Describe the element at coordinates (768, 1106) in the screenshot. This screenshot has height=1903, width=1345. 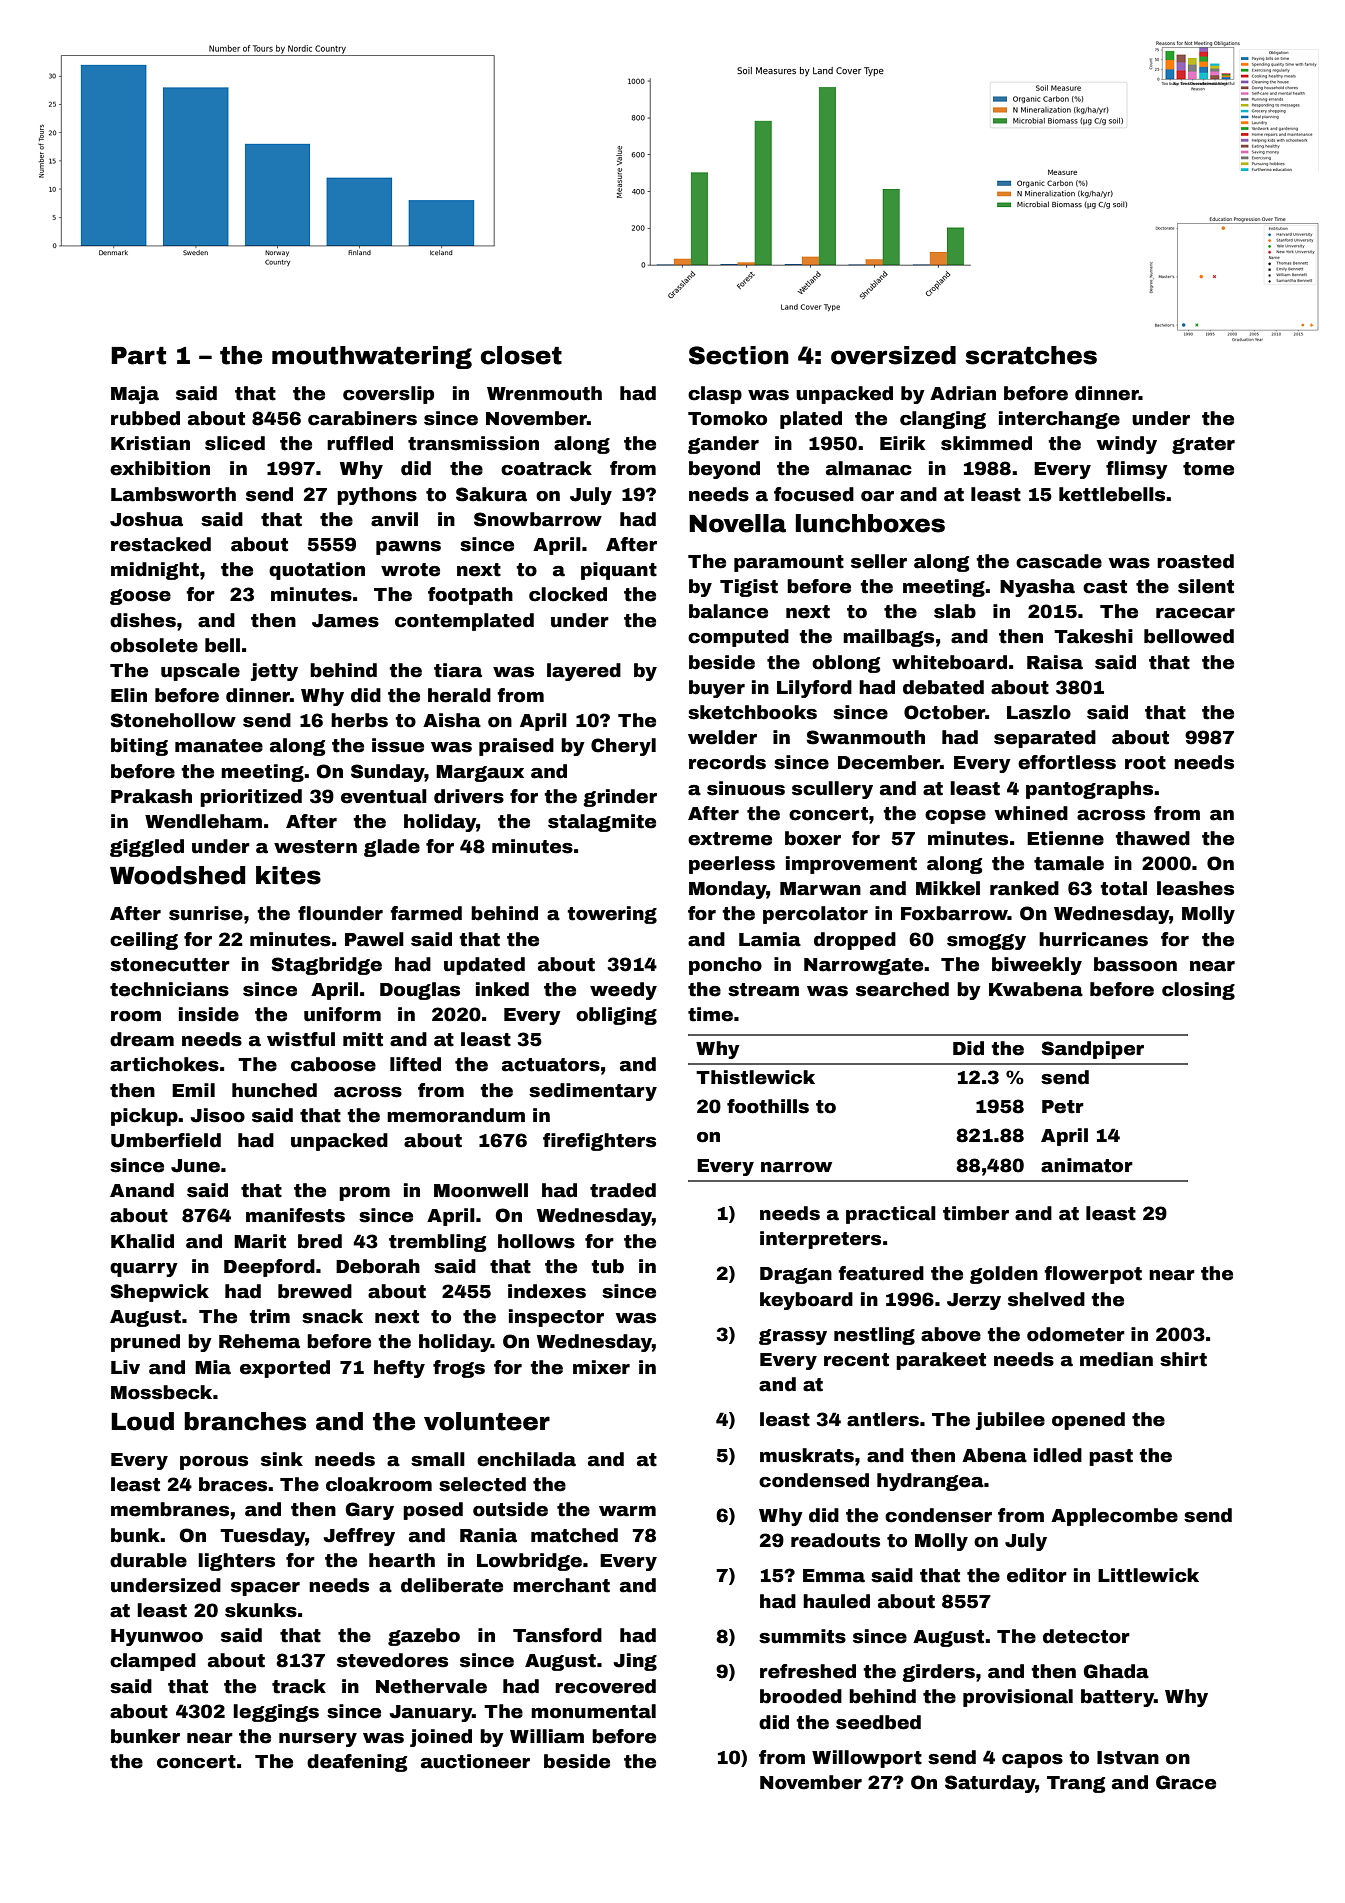
I see `foothills` at that location.
